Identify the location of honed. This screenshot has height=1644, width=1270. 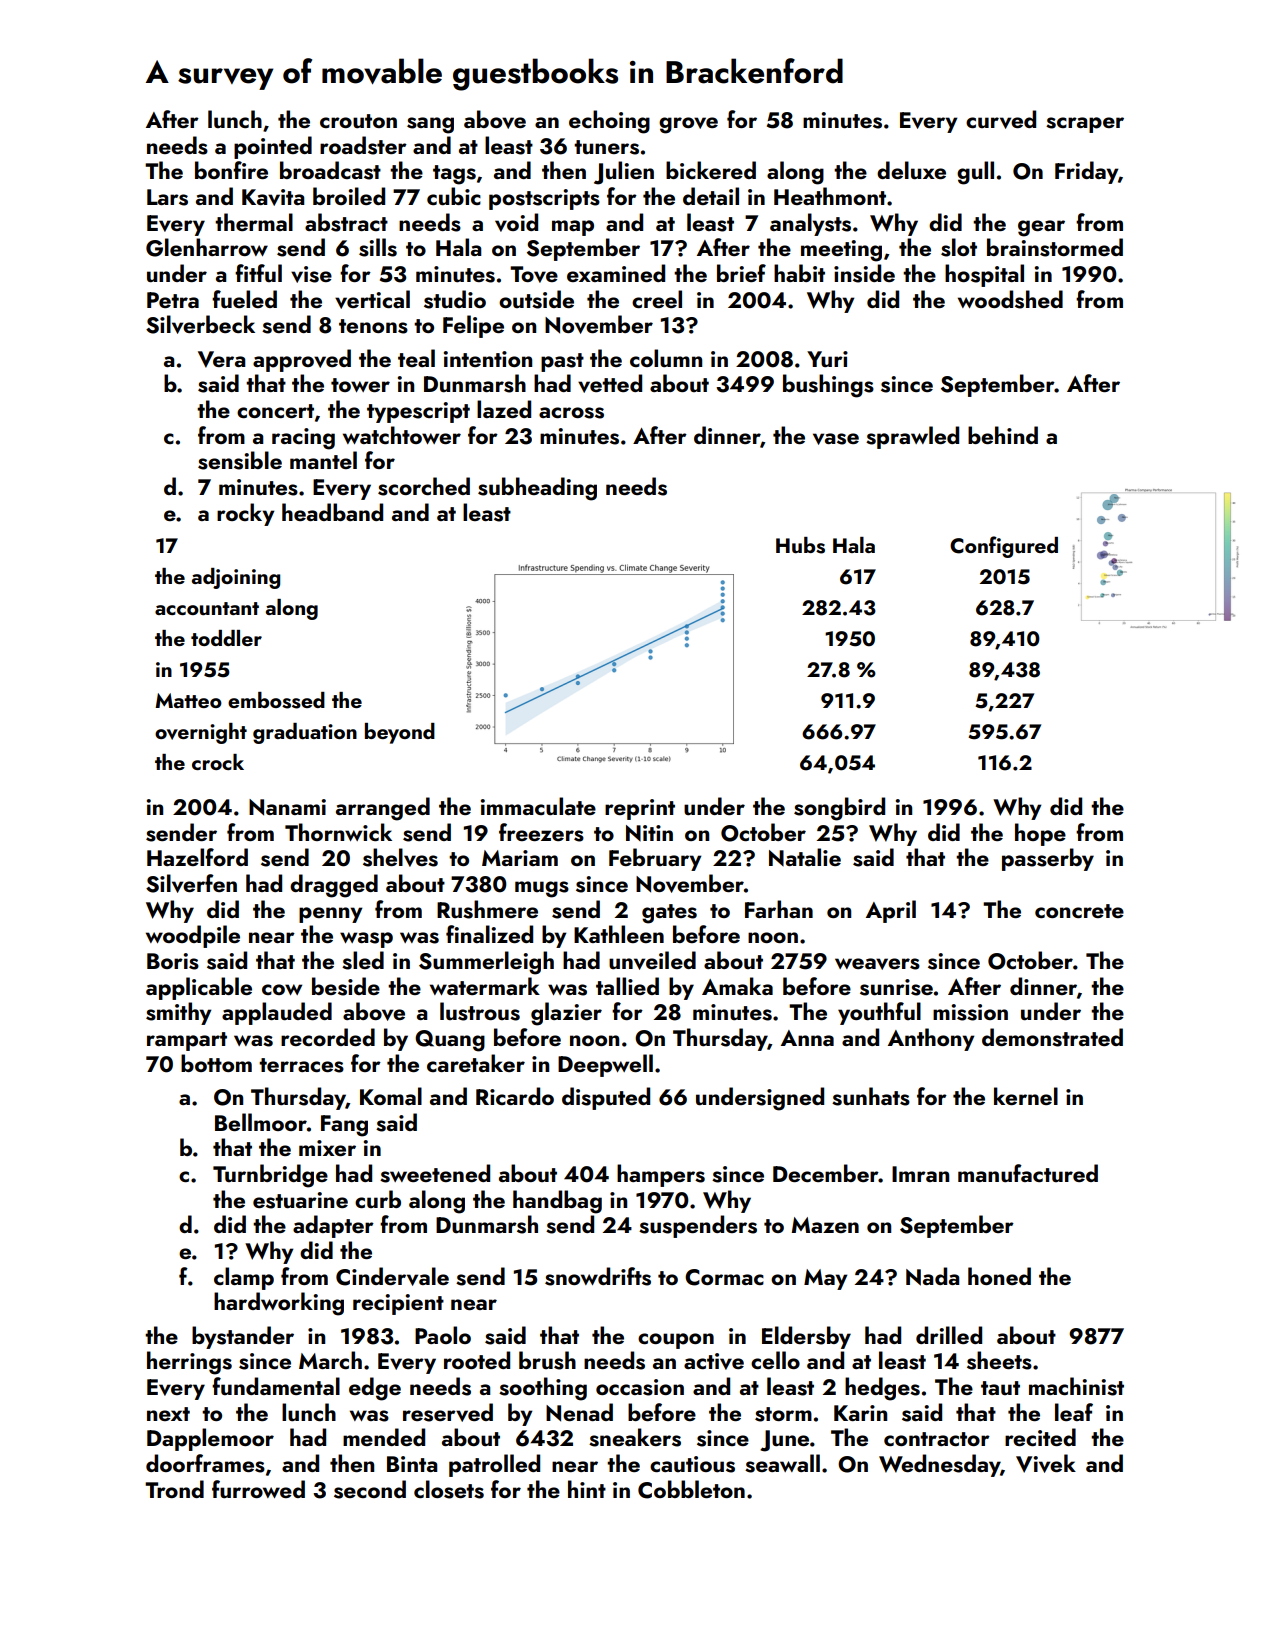
(999, 1276).
